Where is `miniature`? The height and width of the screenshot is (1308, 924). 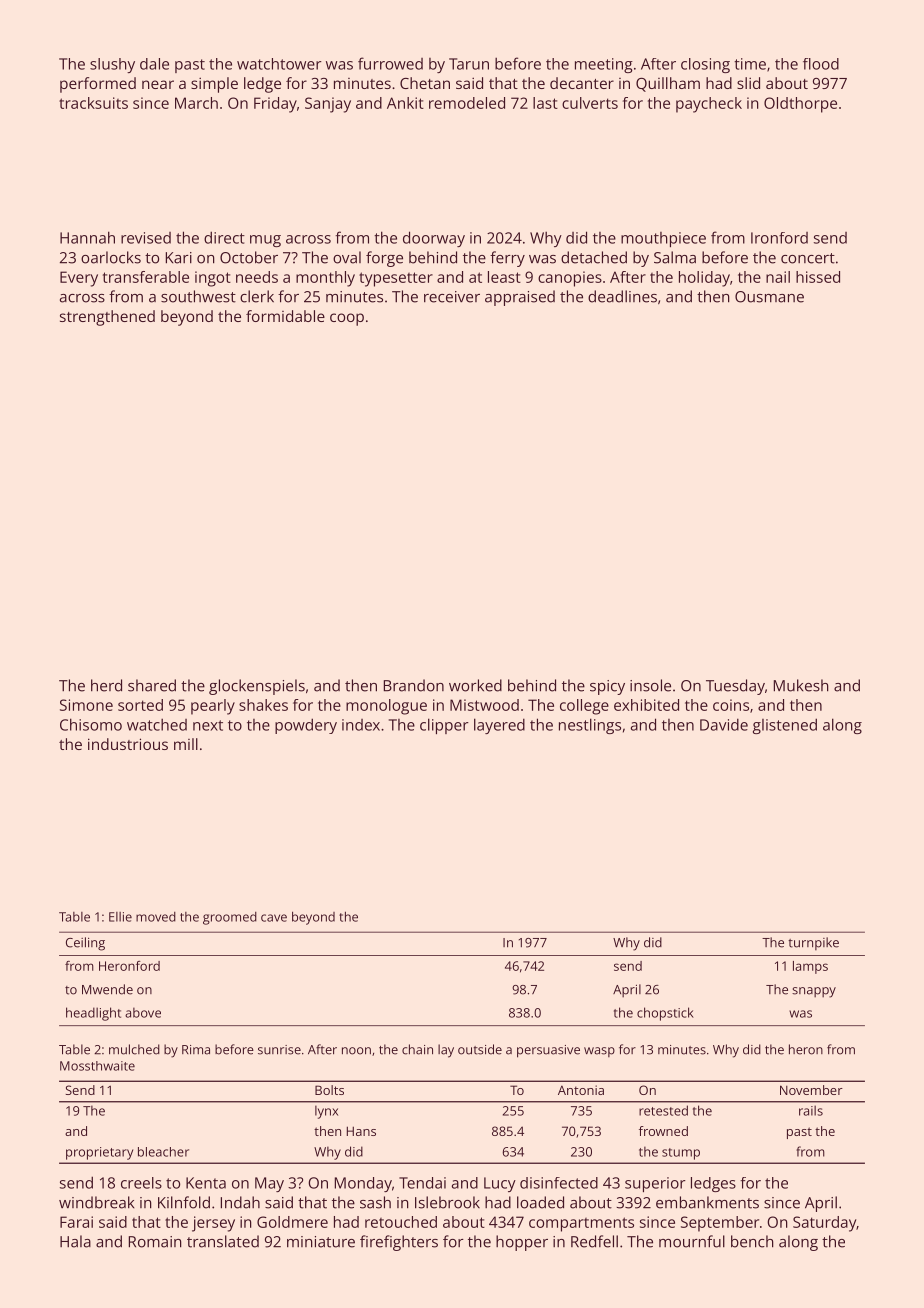
miniature is located at coordinates (321, 1242).
